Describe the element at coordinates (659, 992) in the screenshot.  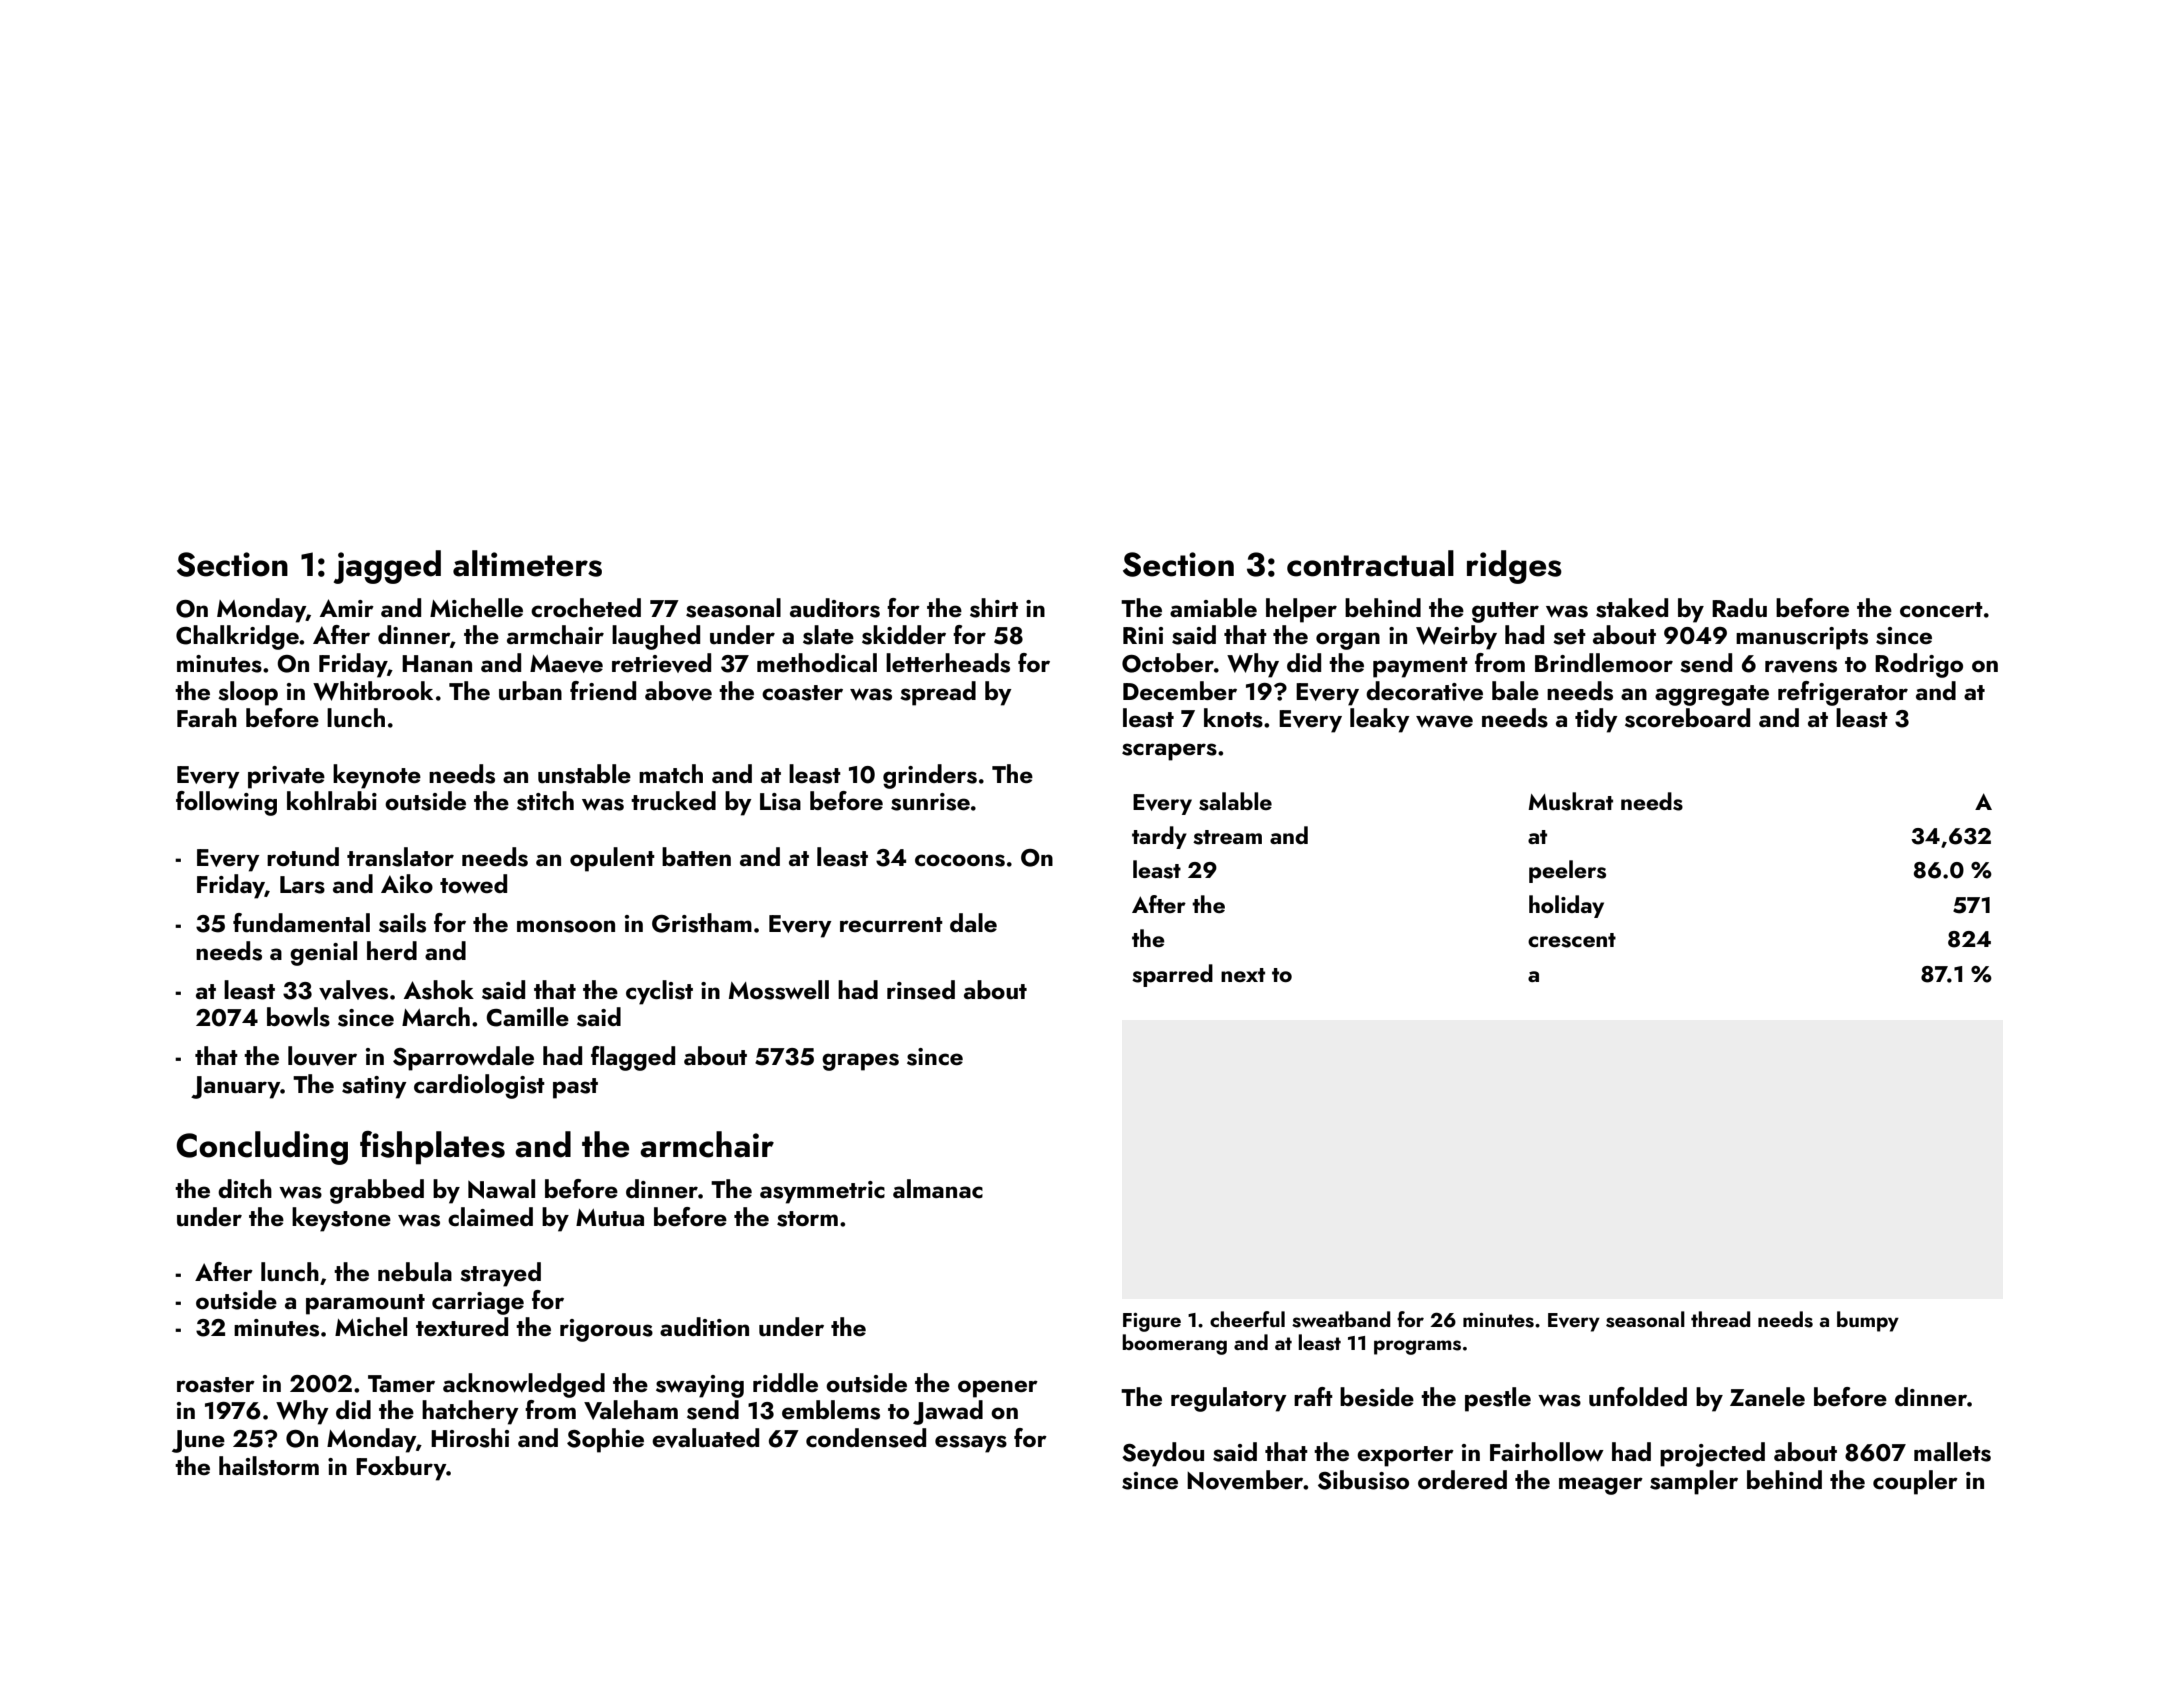
I see `cyclist` at that location.
